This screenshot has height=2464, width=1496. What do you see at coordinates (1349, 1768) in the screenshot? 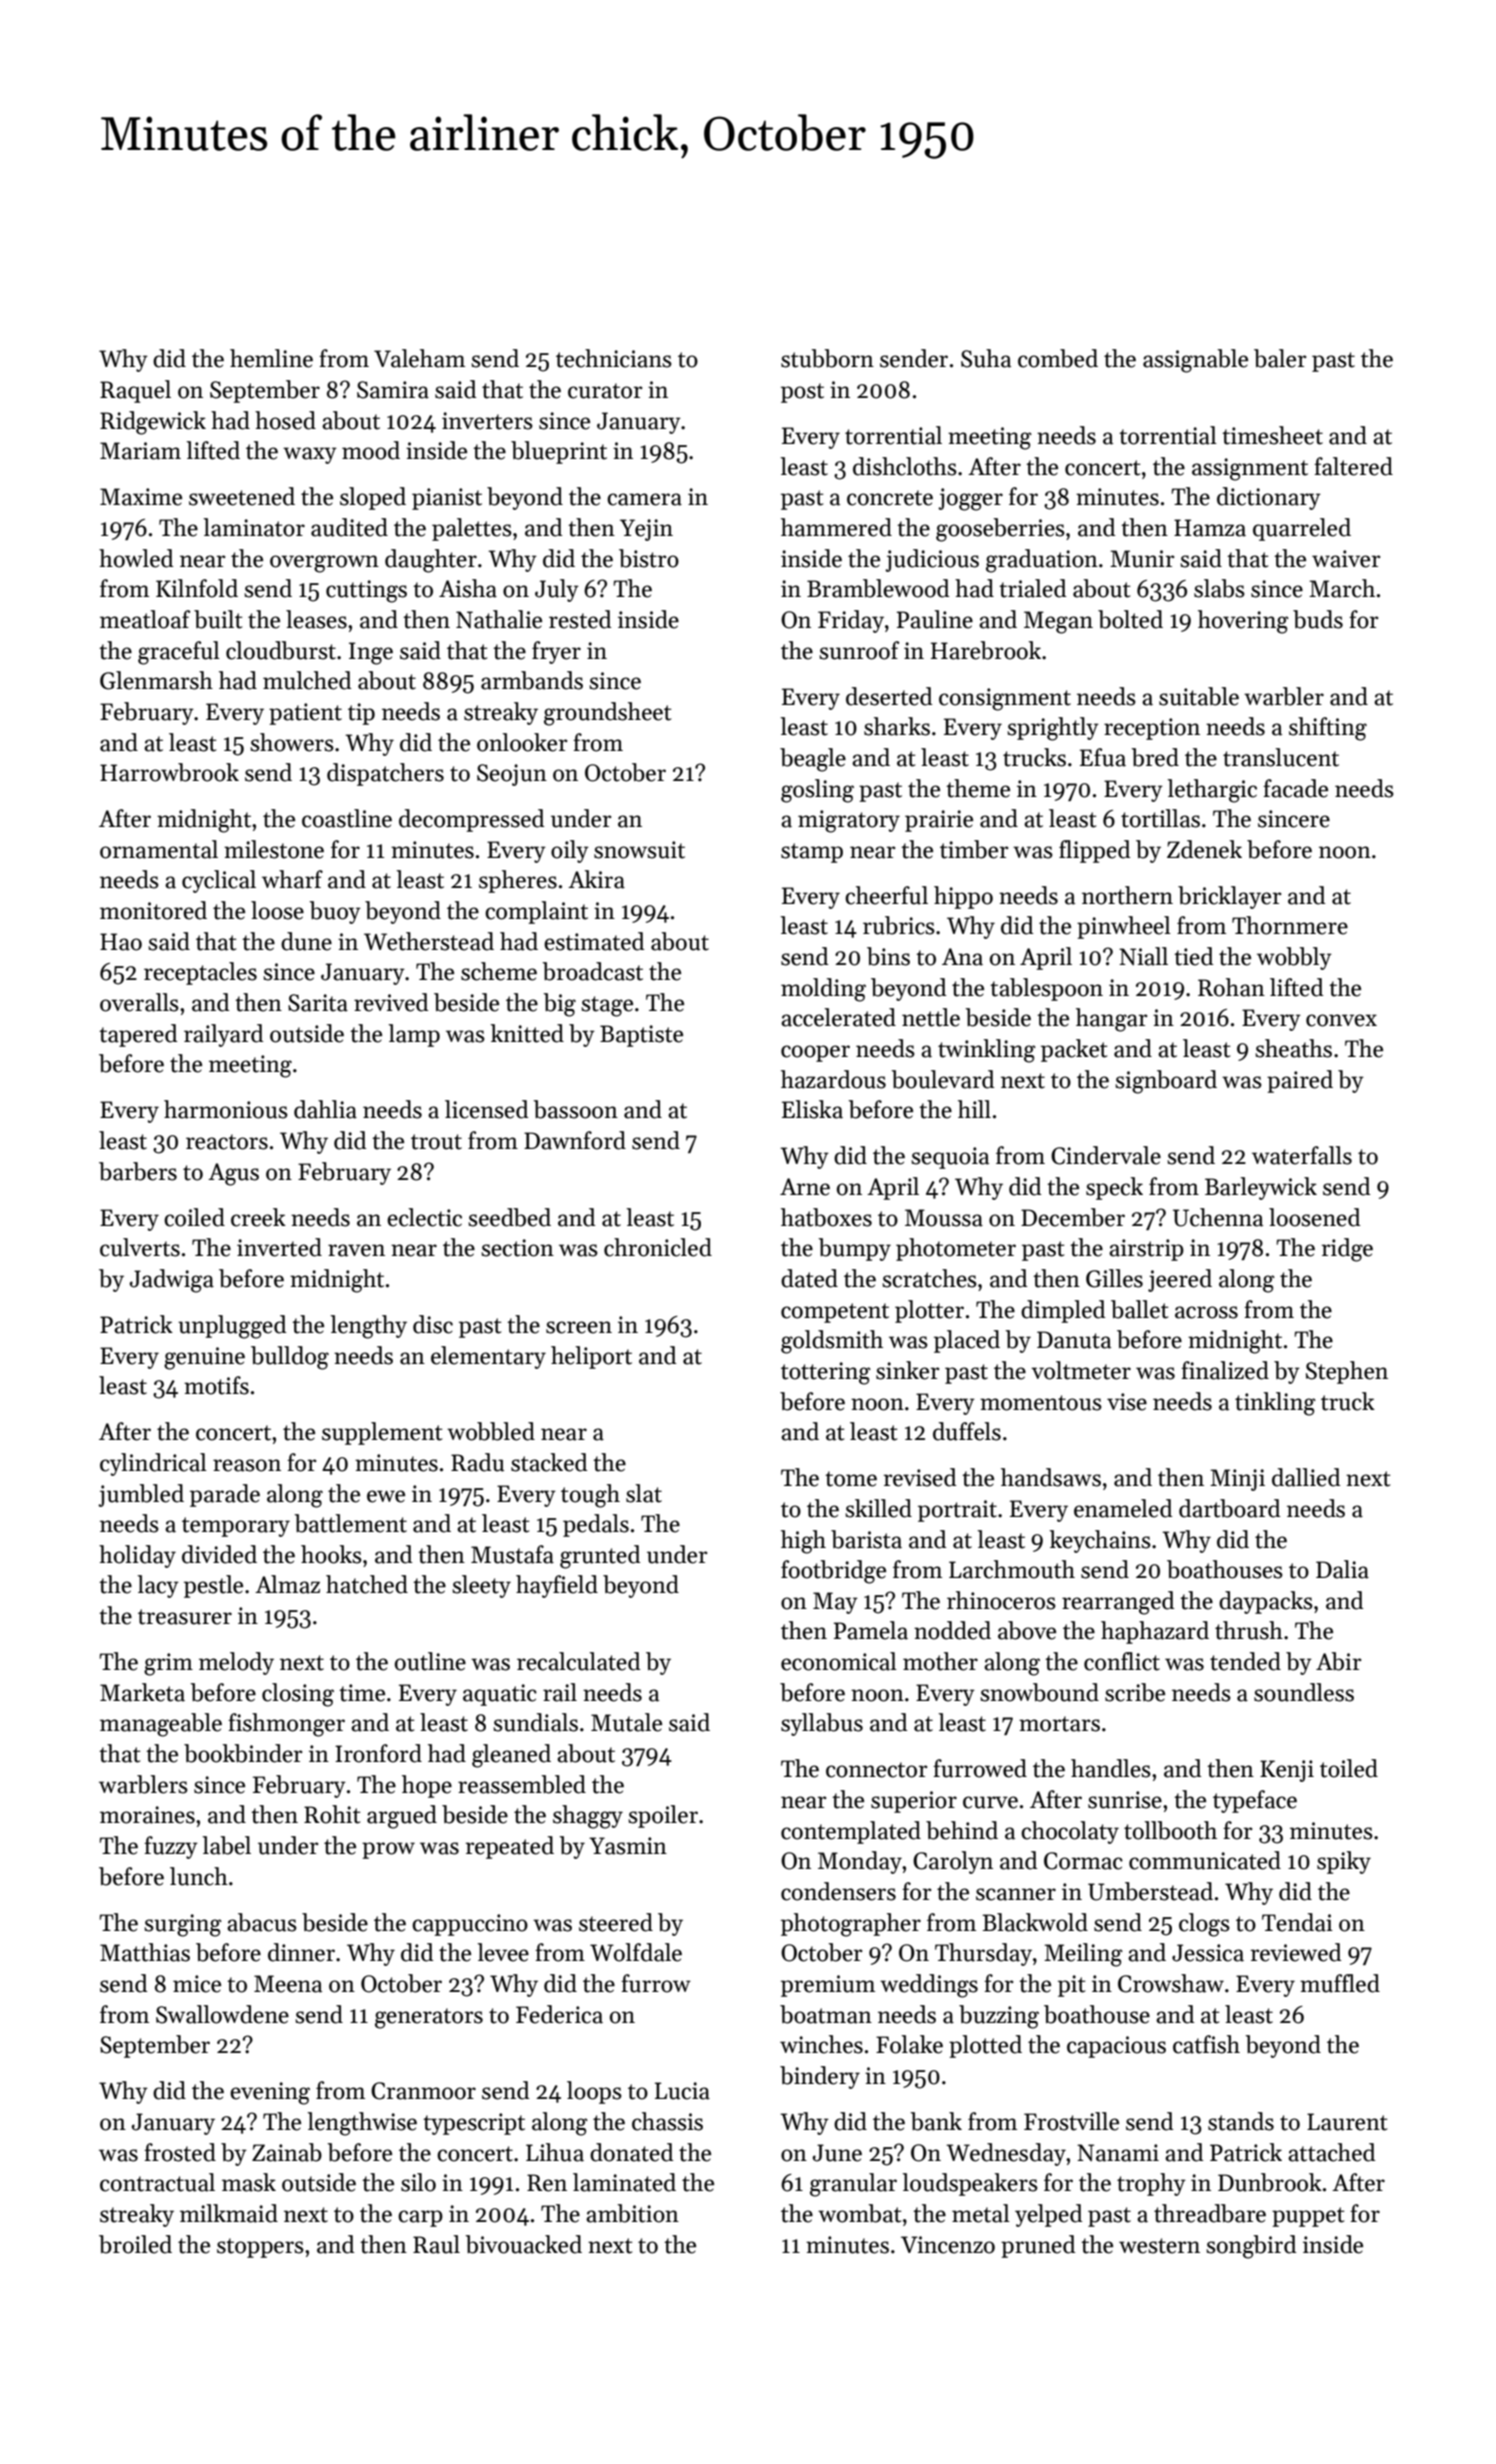
I see `toiled` at bounding box center [1349, 1768].
